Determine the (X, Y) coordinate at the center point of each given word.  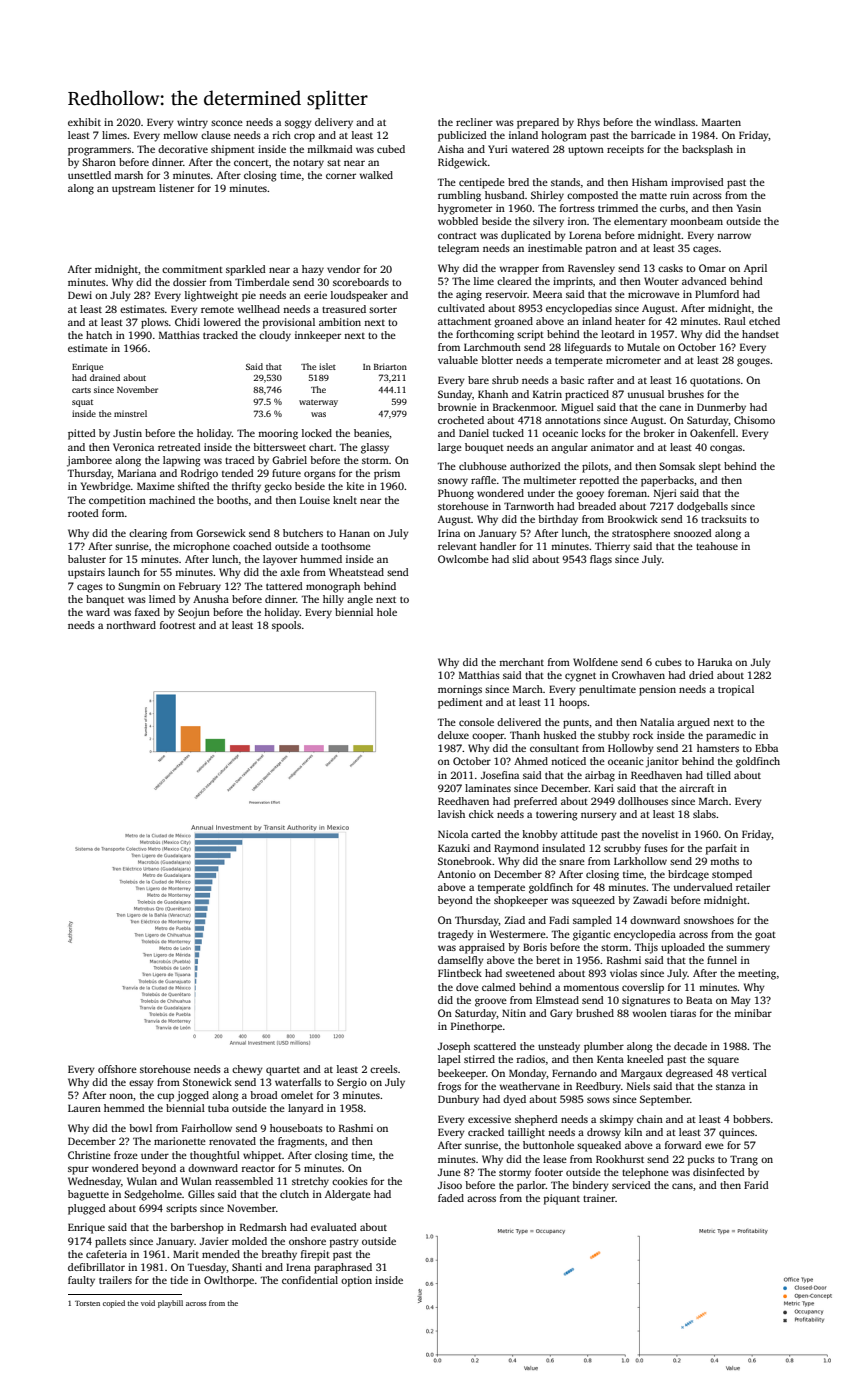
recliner (474, 122)
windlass (675, 122)
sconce (227, 123)
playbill (170, 1304)
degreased (689, 1074)
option (356, 1281)
